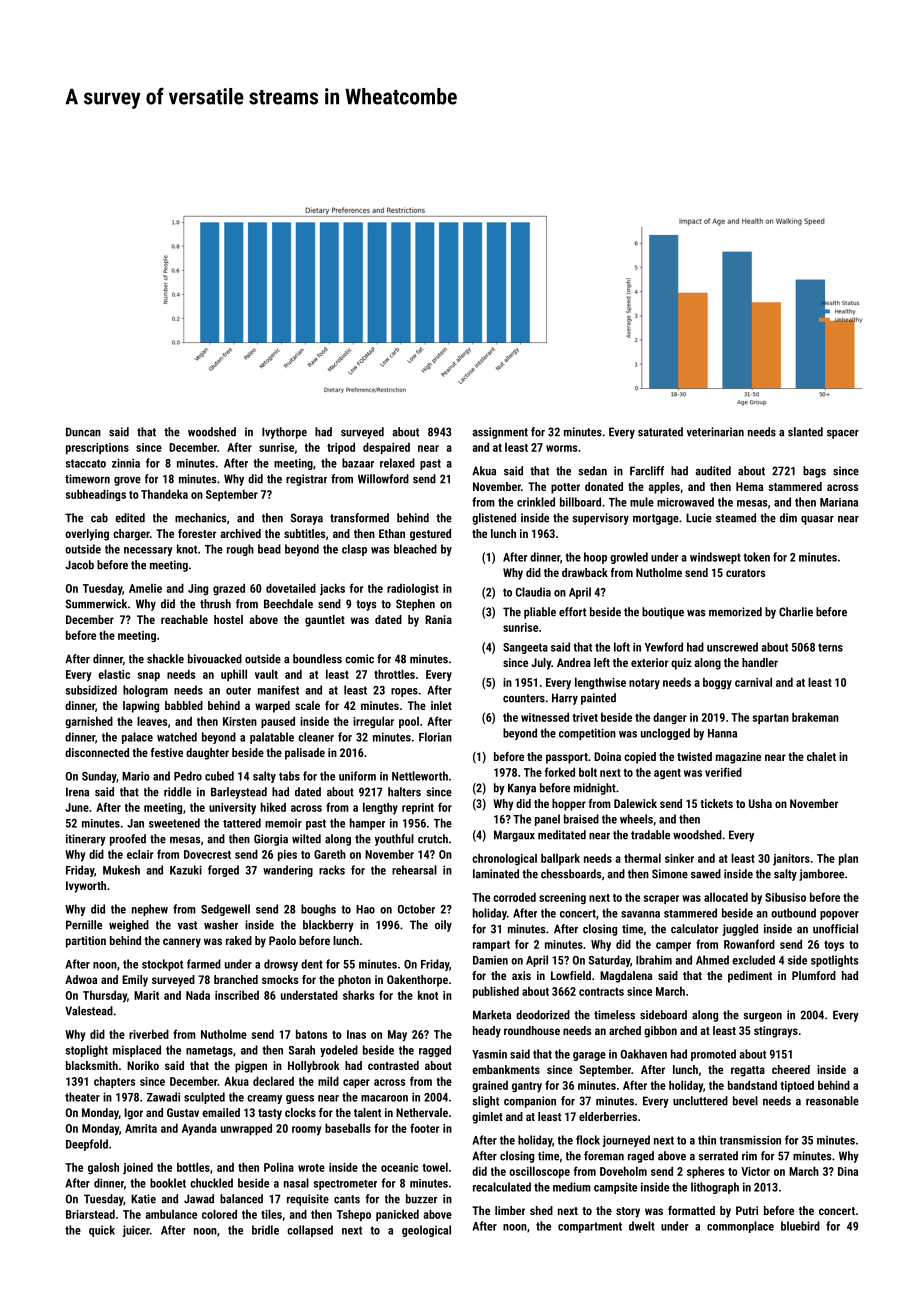  Describe the element at coordinates (177, 792) in the document. I see `riddle` at that location.
